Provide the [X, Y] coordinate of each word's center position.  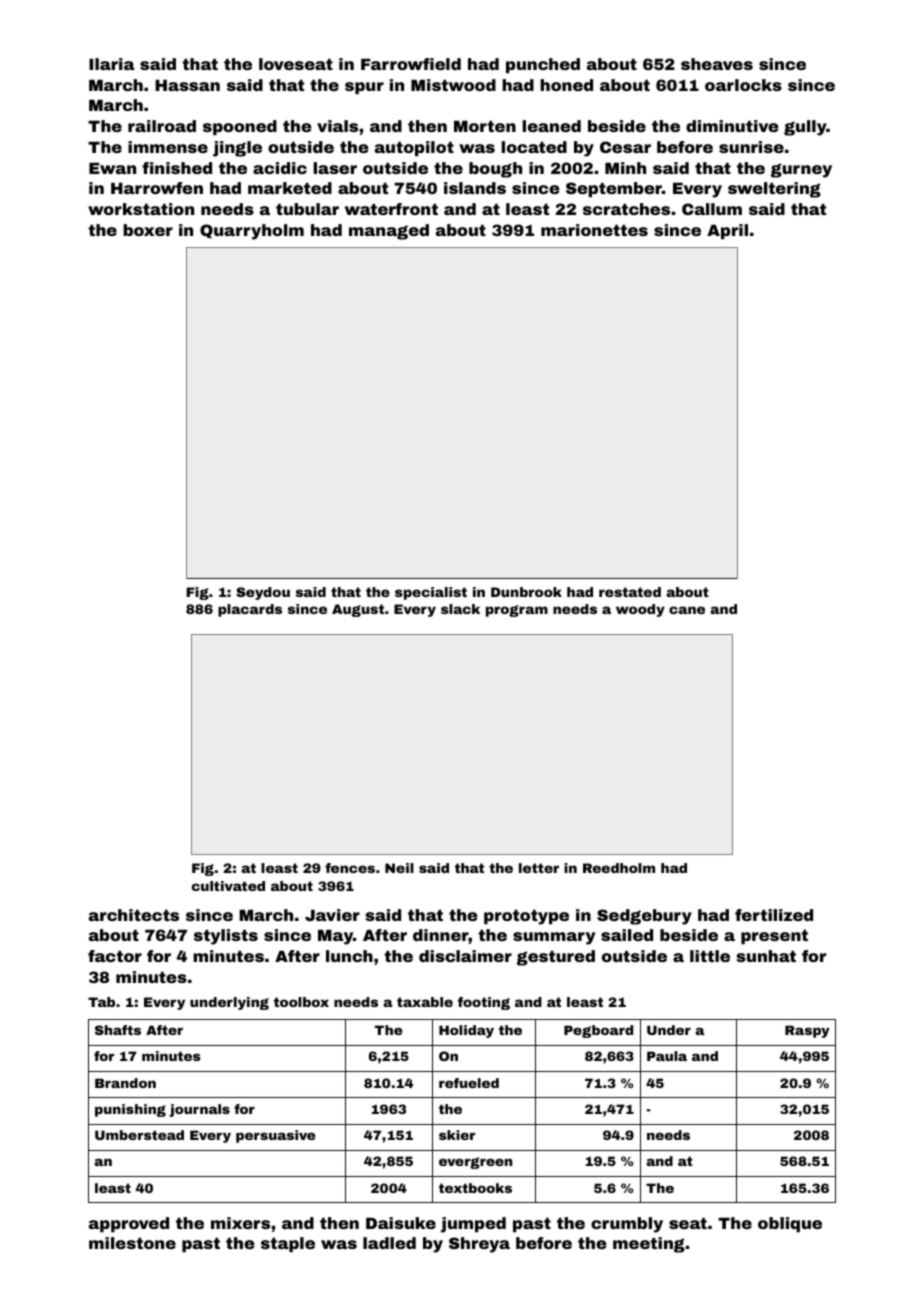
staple [288, 1244]
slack [460, 609]
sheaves [717, 64]
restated [630, 592]
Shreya [479, 1245]
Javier [332, 915]
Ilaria [112, 64]
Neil [399, 868]
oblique [790, 1224]
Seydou [263, 593]
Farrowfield [411, 64]
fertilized [774, 915]
